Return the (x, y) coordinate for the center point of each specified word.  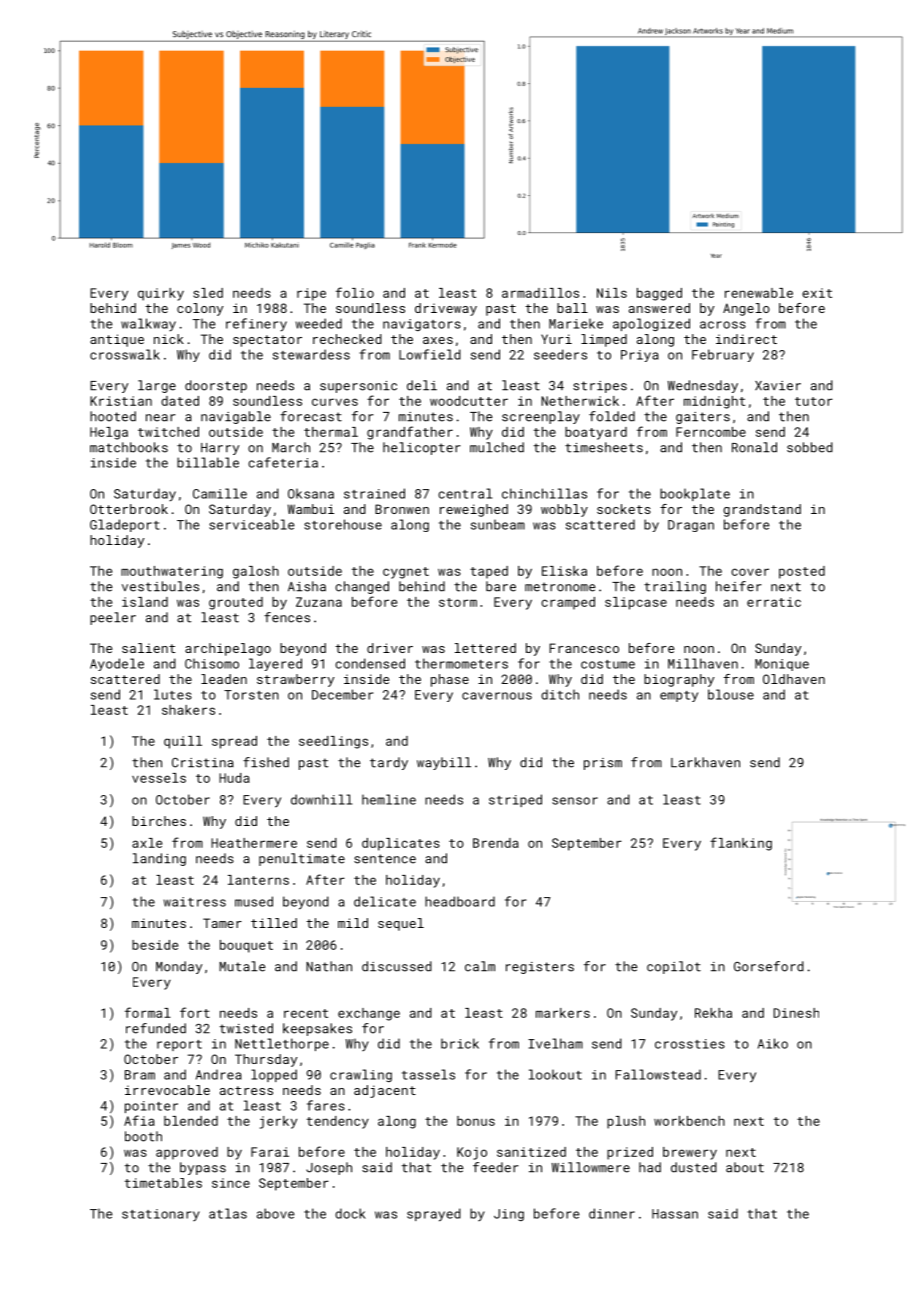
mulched (497, 447)
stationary (161, 1215)
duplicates (401, 844)
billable (208, 462)
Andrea (219, 1074)
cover (750, 572)
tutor (814, 401)
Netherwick (580, 401)
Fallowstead (658, 1074)
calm (480, 966)
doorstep (216, 386)
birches (159, 821)
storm (458, 602)
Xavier (778, 386)
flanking (741, 844)
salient (148, 648)
